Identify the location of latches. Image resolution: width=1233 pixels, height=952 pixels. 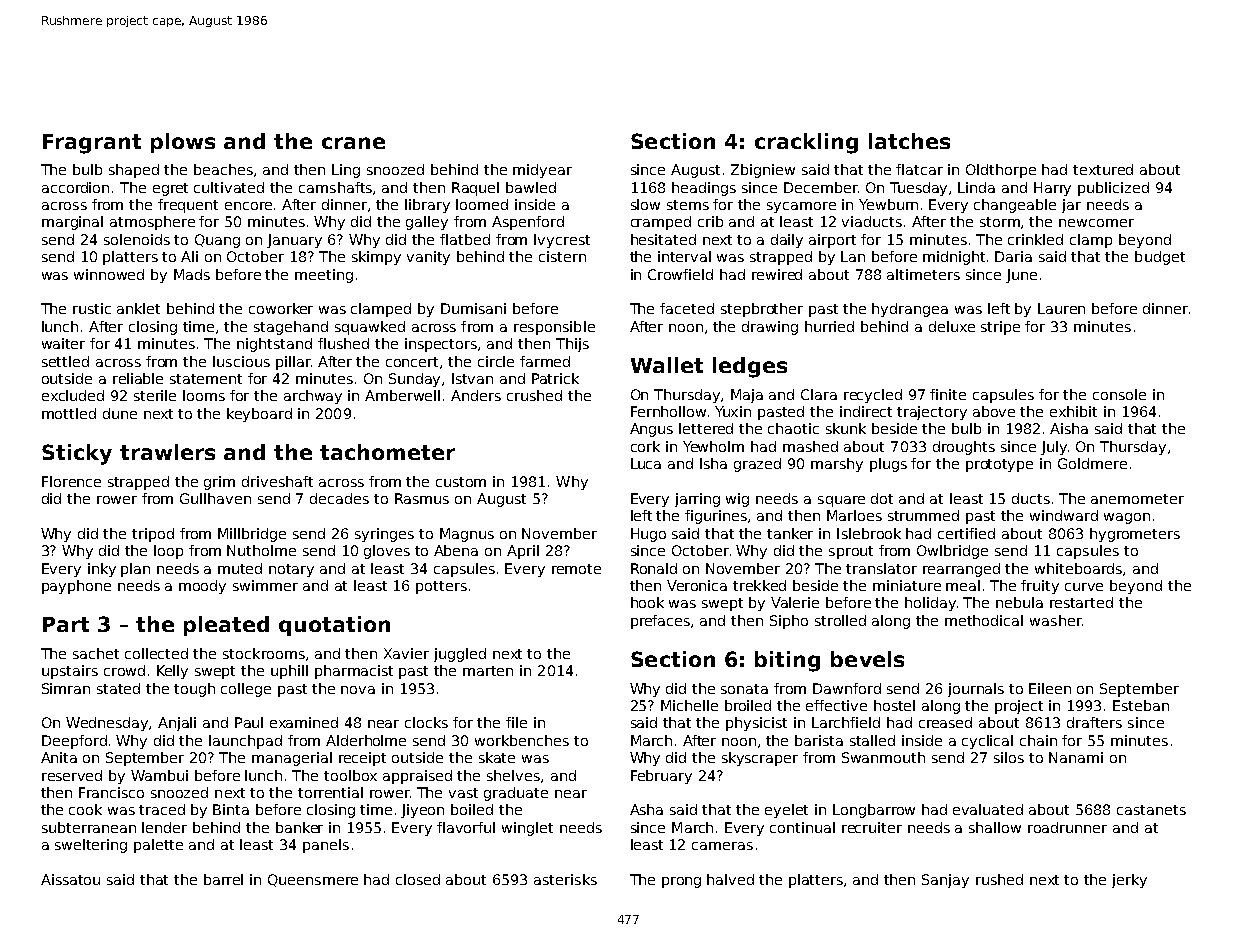
(909, 141).
